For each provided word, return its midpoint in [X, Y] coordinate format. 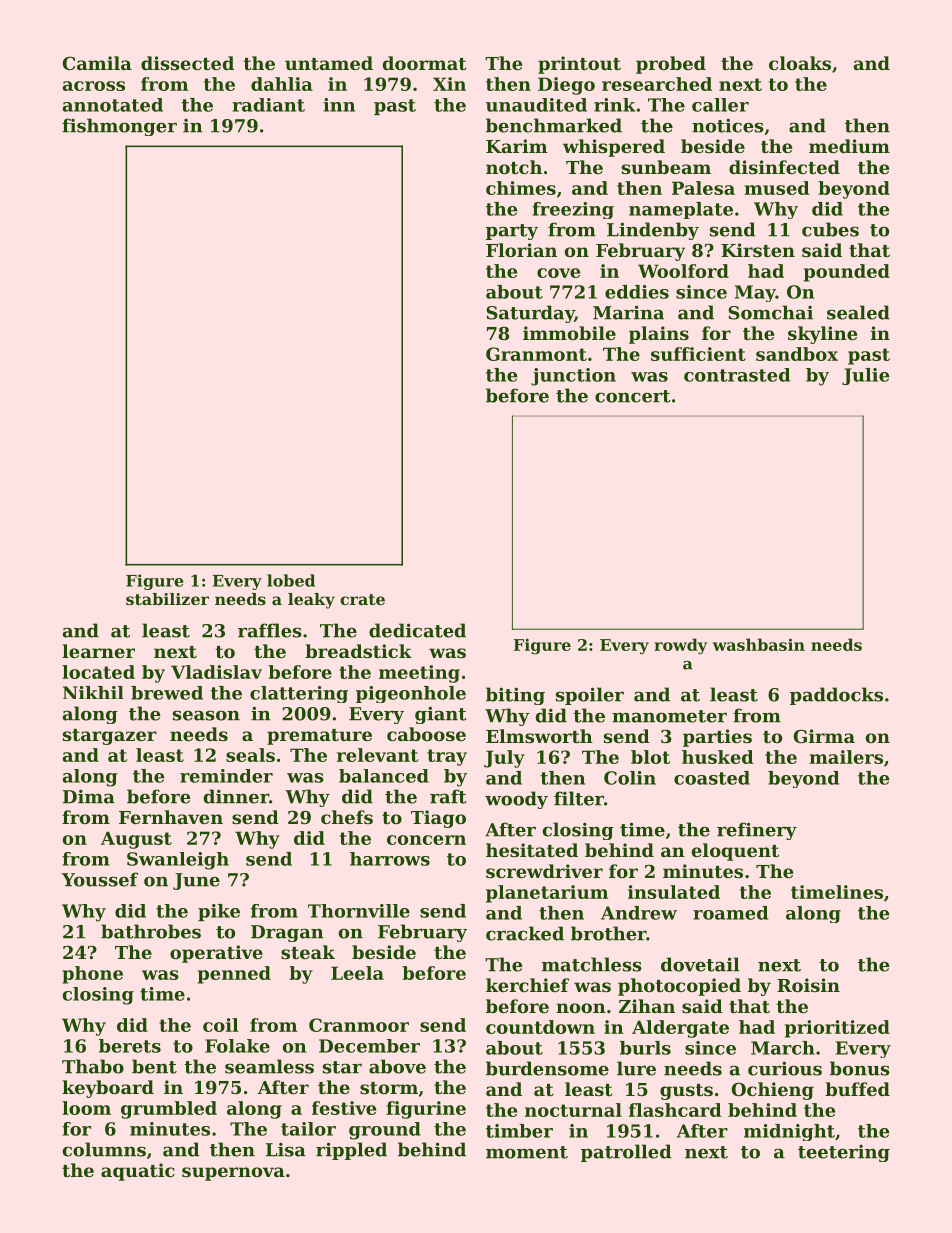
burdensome [547, 1068]
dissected [187, 63]
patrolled [626, 1153]
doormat [425, 63]
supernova [233, 1174]
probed [671, 65]
